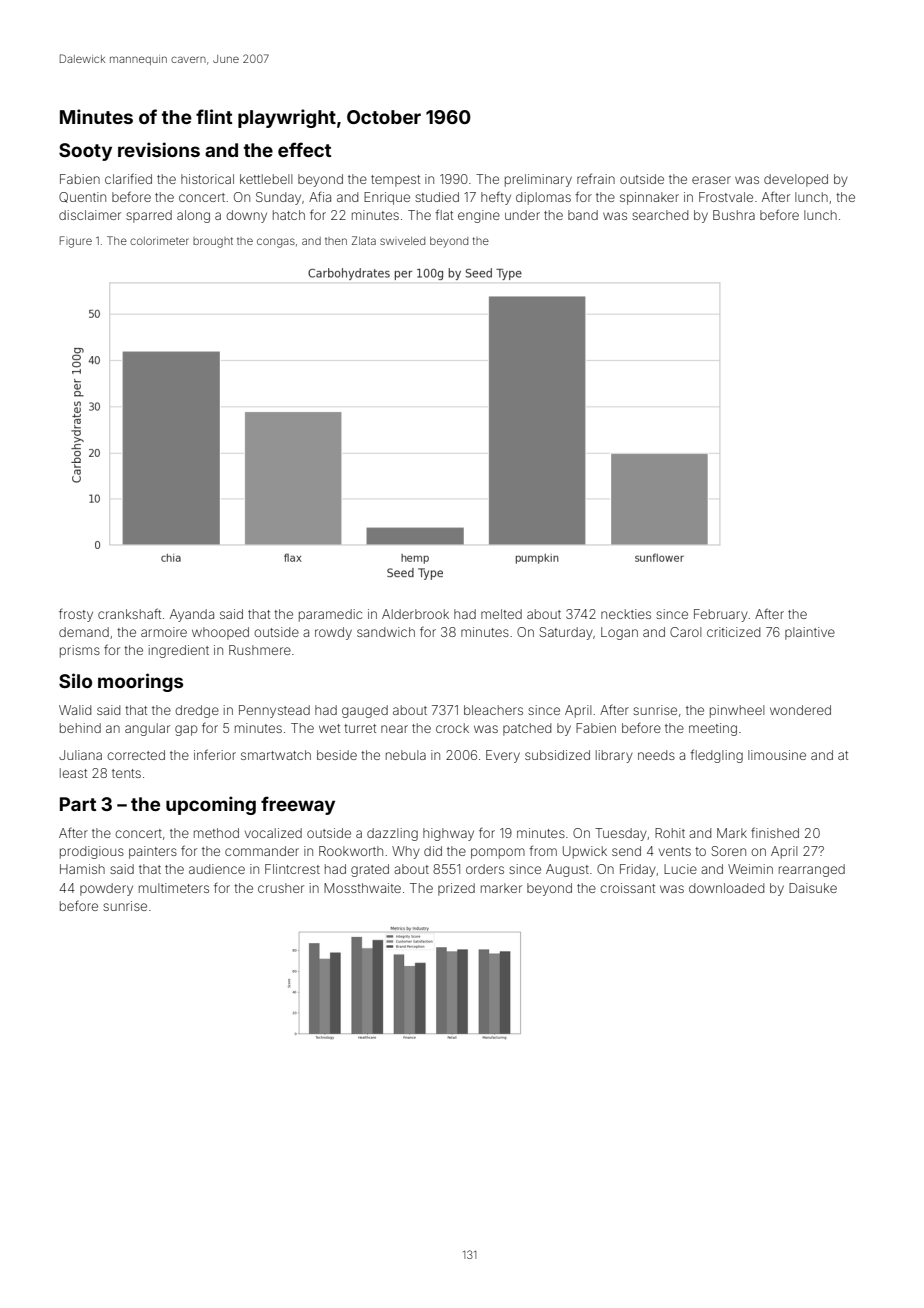  Describe the element at coordinates (538, 180) in the screenshot. I see `preliminary` at that location.
